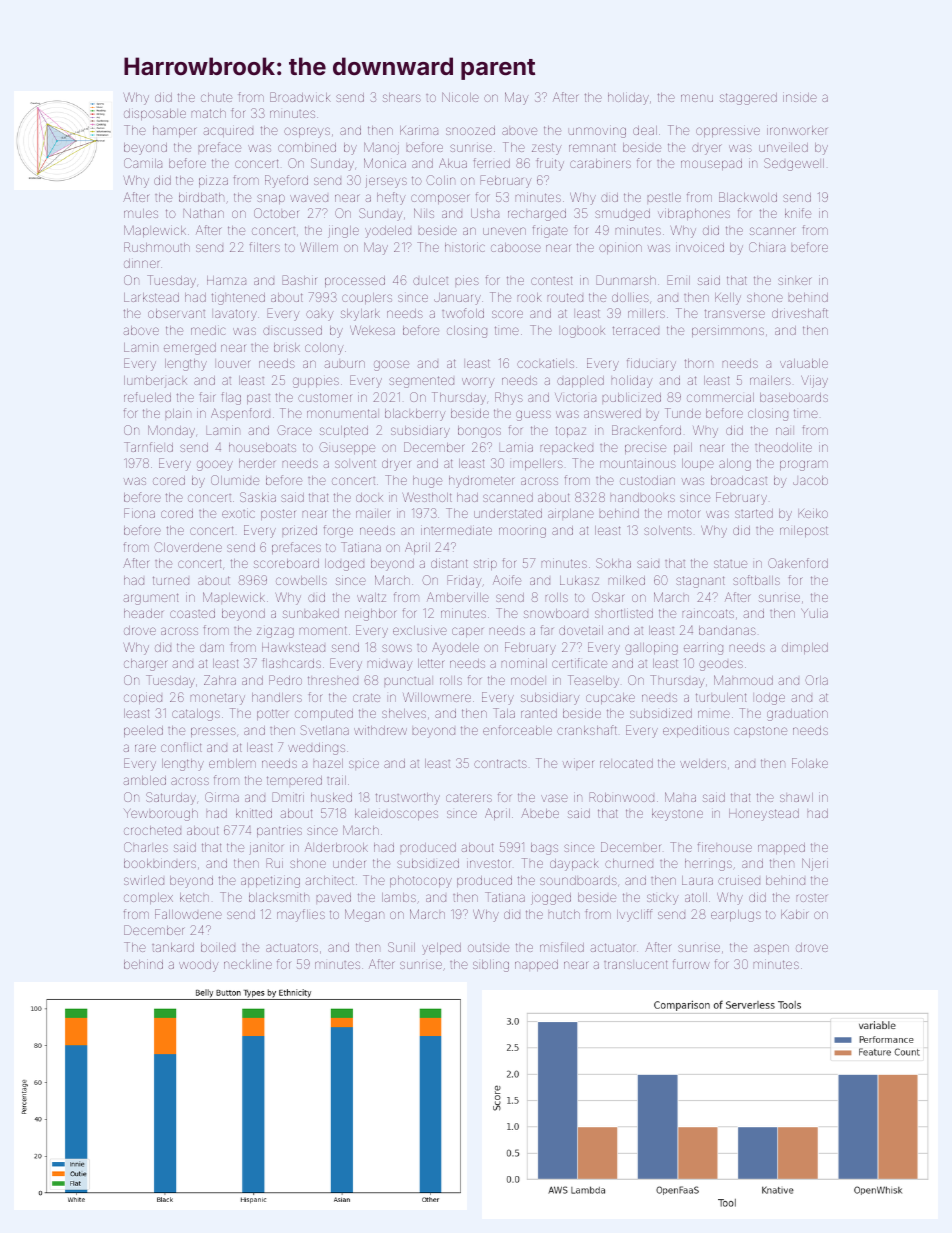 This image has height=1233, width=952. I want to click on fiduciary, so click(651, 364).
